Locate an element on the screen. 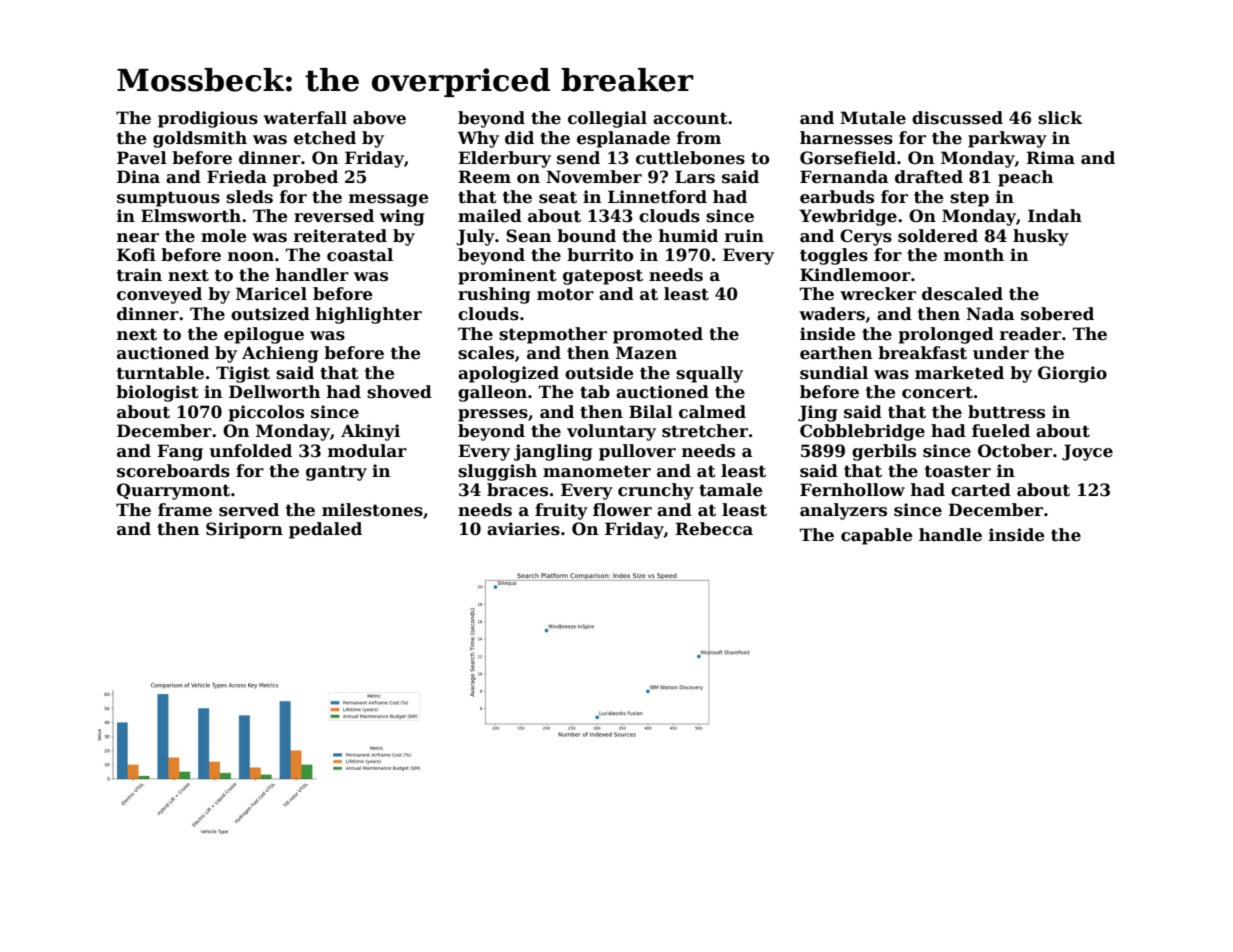 The image size is (1233, 952). goldsmith is located at coordinates (200, 139).
